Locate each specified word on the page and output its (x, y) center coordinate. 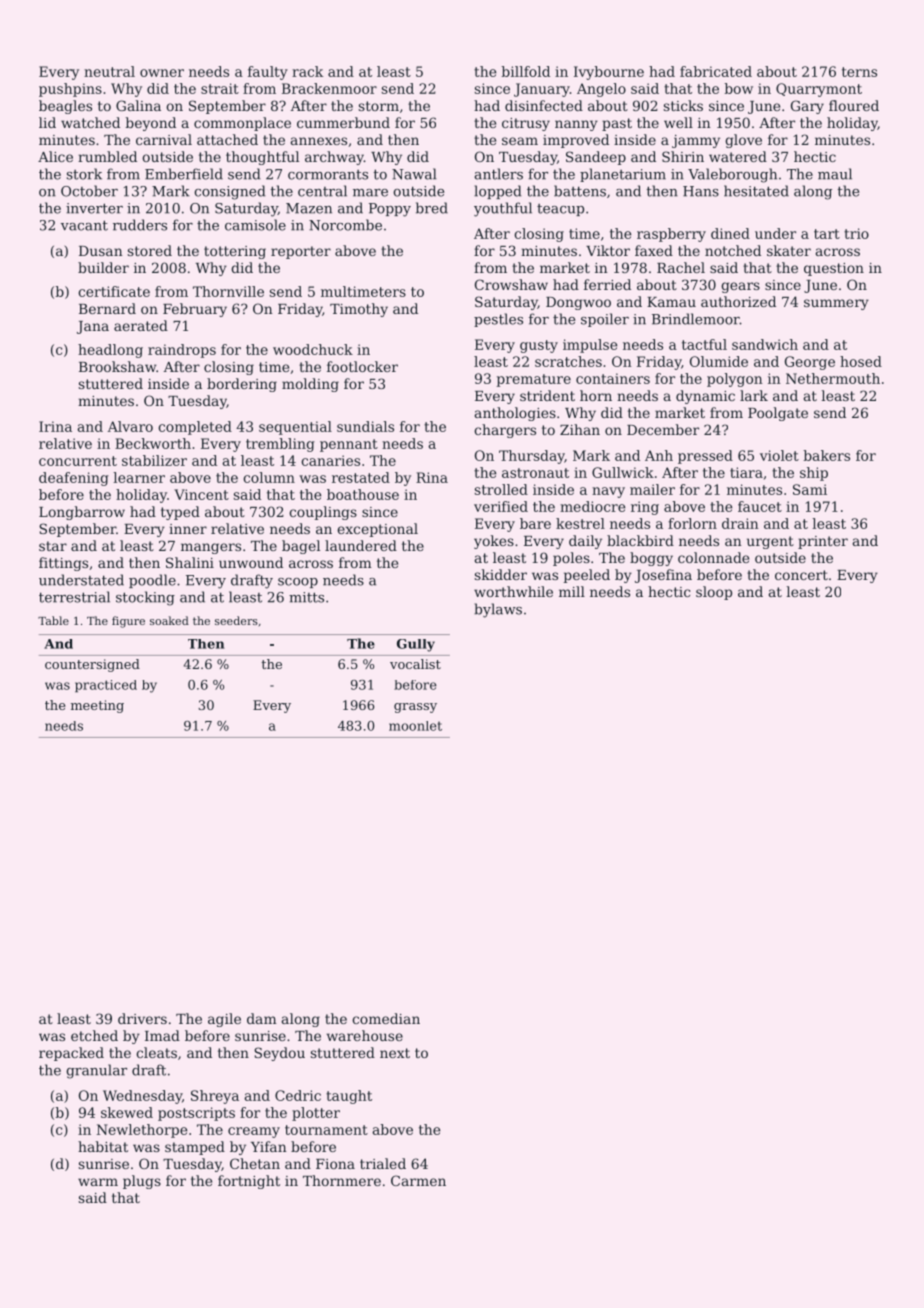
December (663, 429)
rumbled (107, 156)
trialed (383, 1163)
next (395, 1053)
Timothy (359, 310)
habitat (103, 1146)
